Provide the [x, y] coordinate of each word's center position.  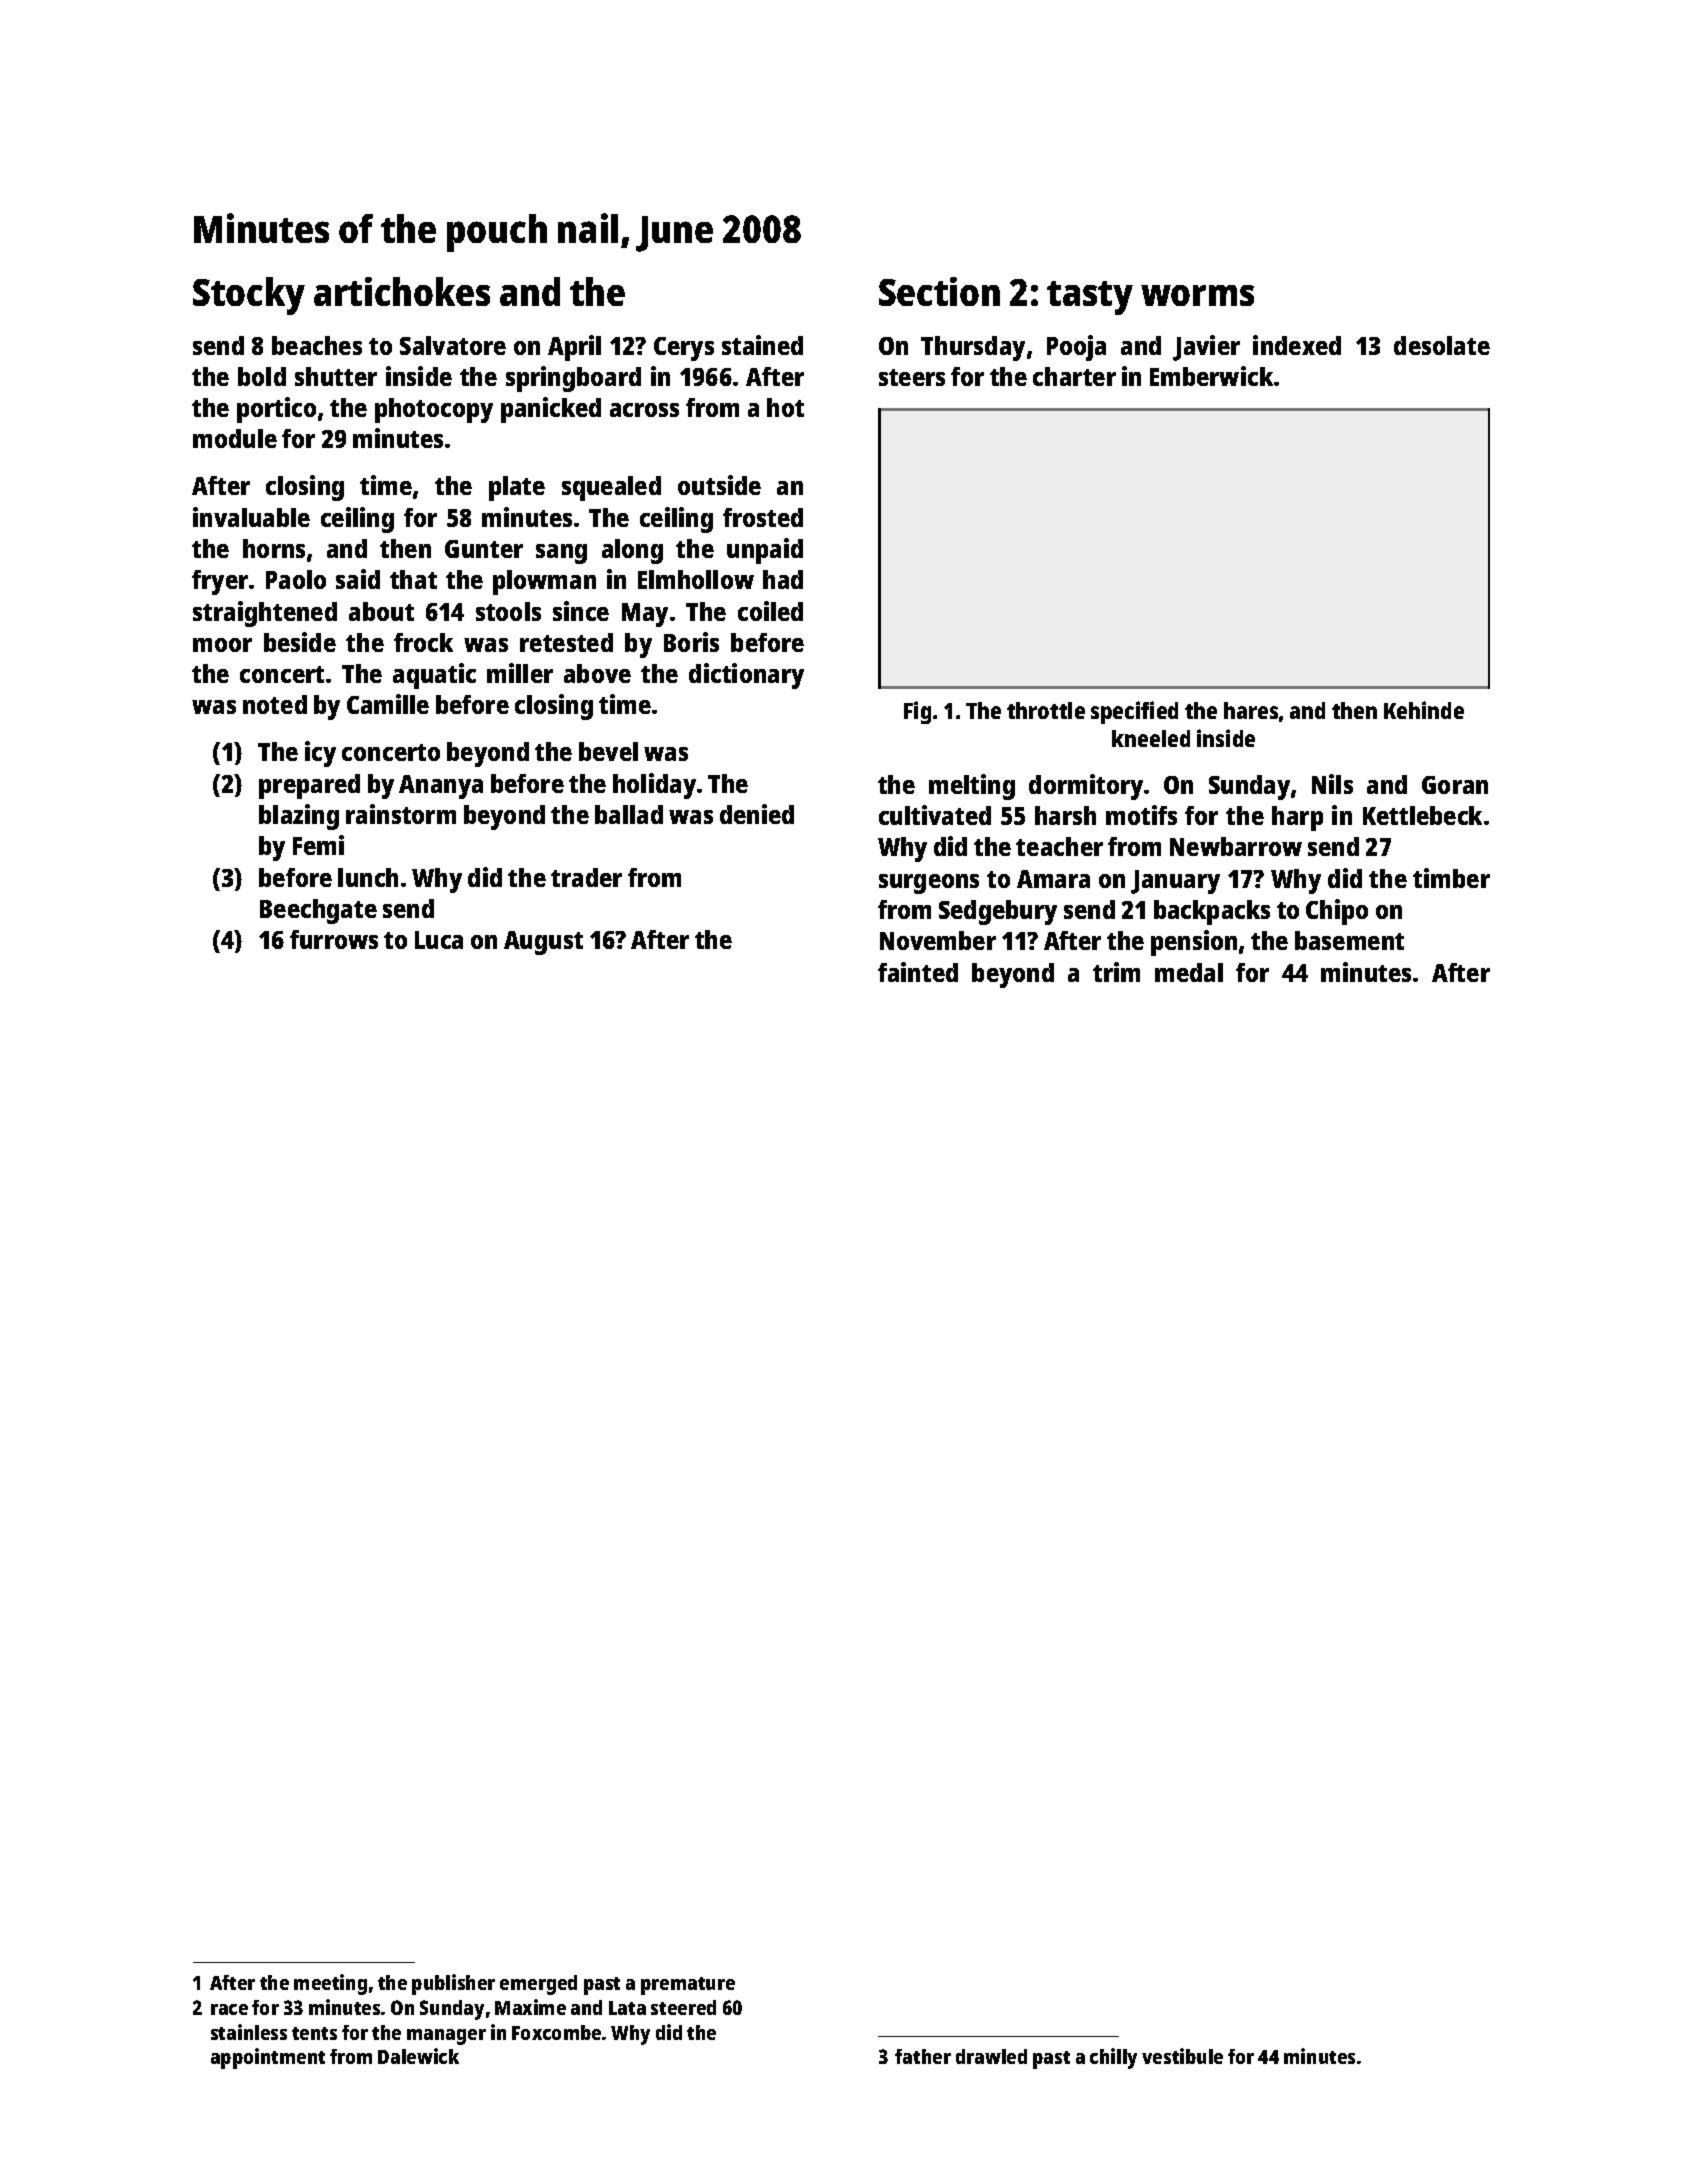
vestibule [1182, 2056]
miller [520, 673]
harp [1297, 818]
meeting [330, 1984]
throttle [1046, 710]
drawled [991, 2056]
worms [1197, 295]
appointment [268, 2058]
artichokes [402, 291]
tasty [1090, 298]
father [923, 2056]
